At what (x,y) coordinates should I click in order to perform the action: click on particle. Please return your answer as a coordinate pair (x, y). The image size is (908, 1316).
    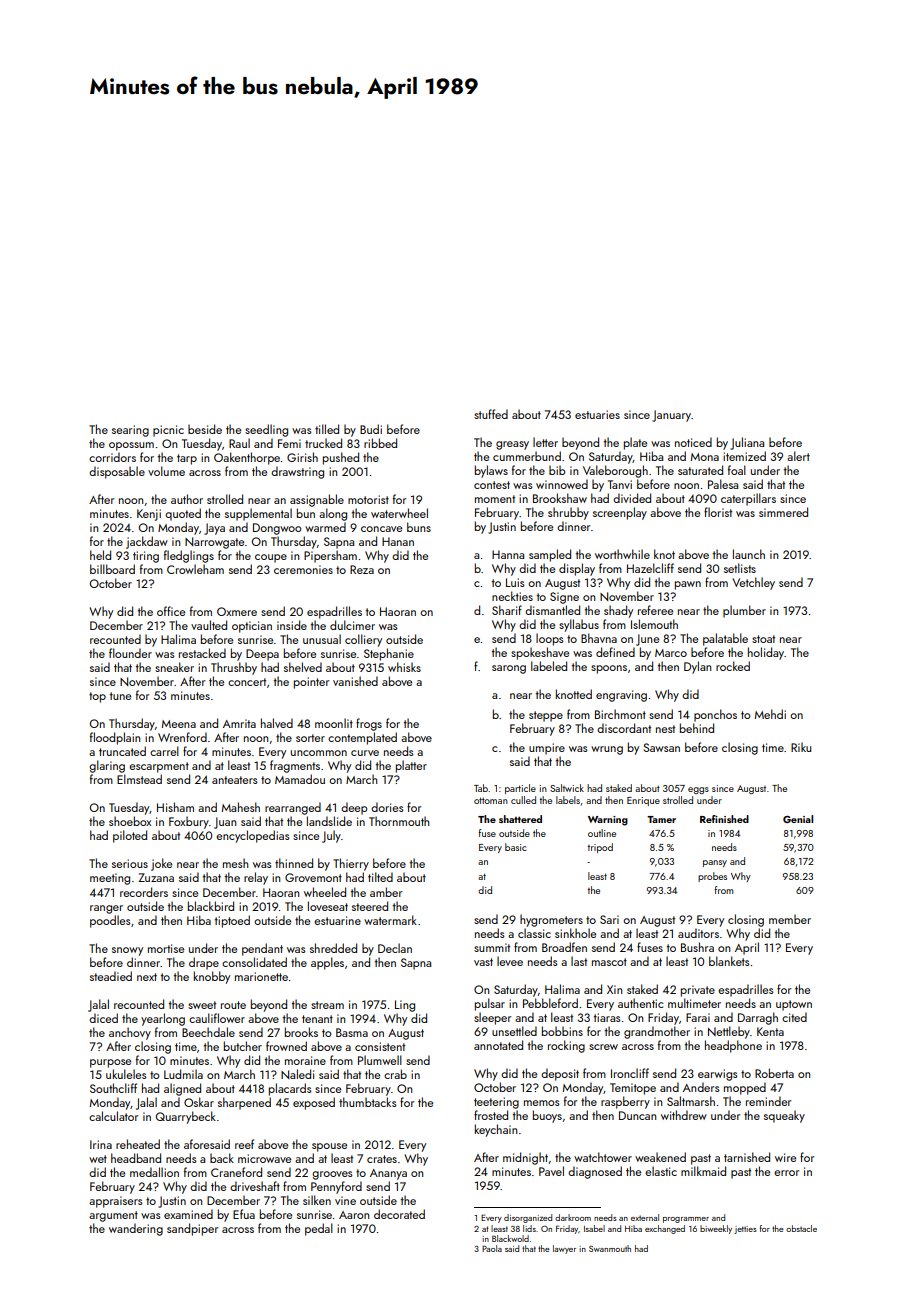
    Looking at the image, I should click on (520, 789).
